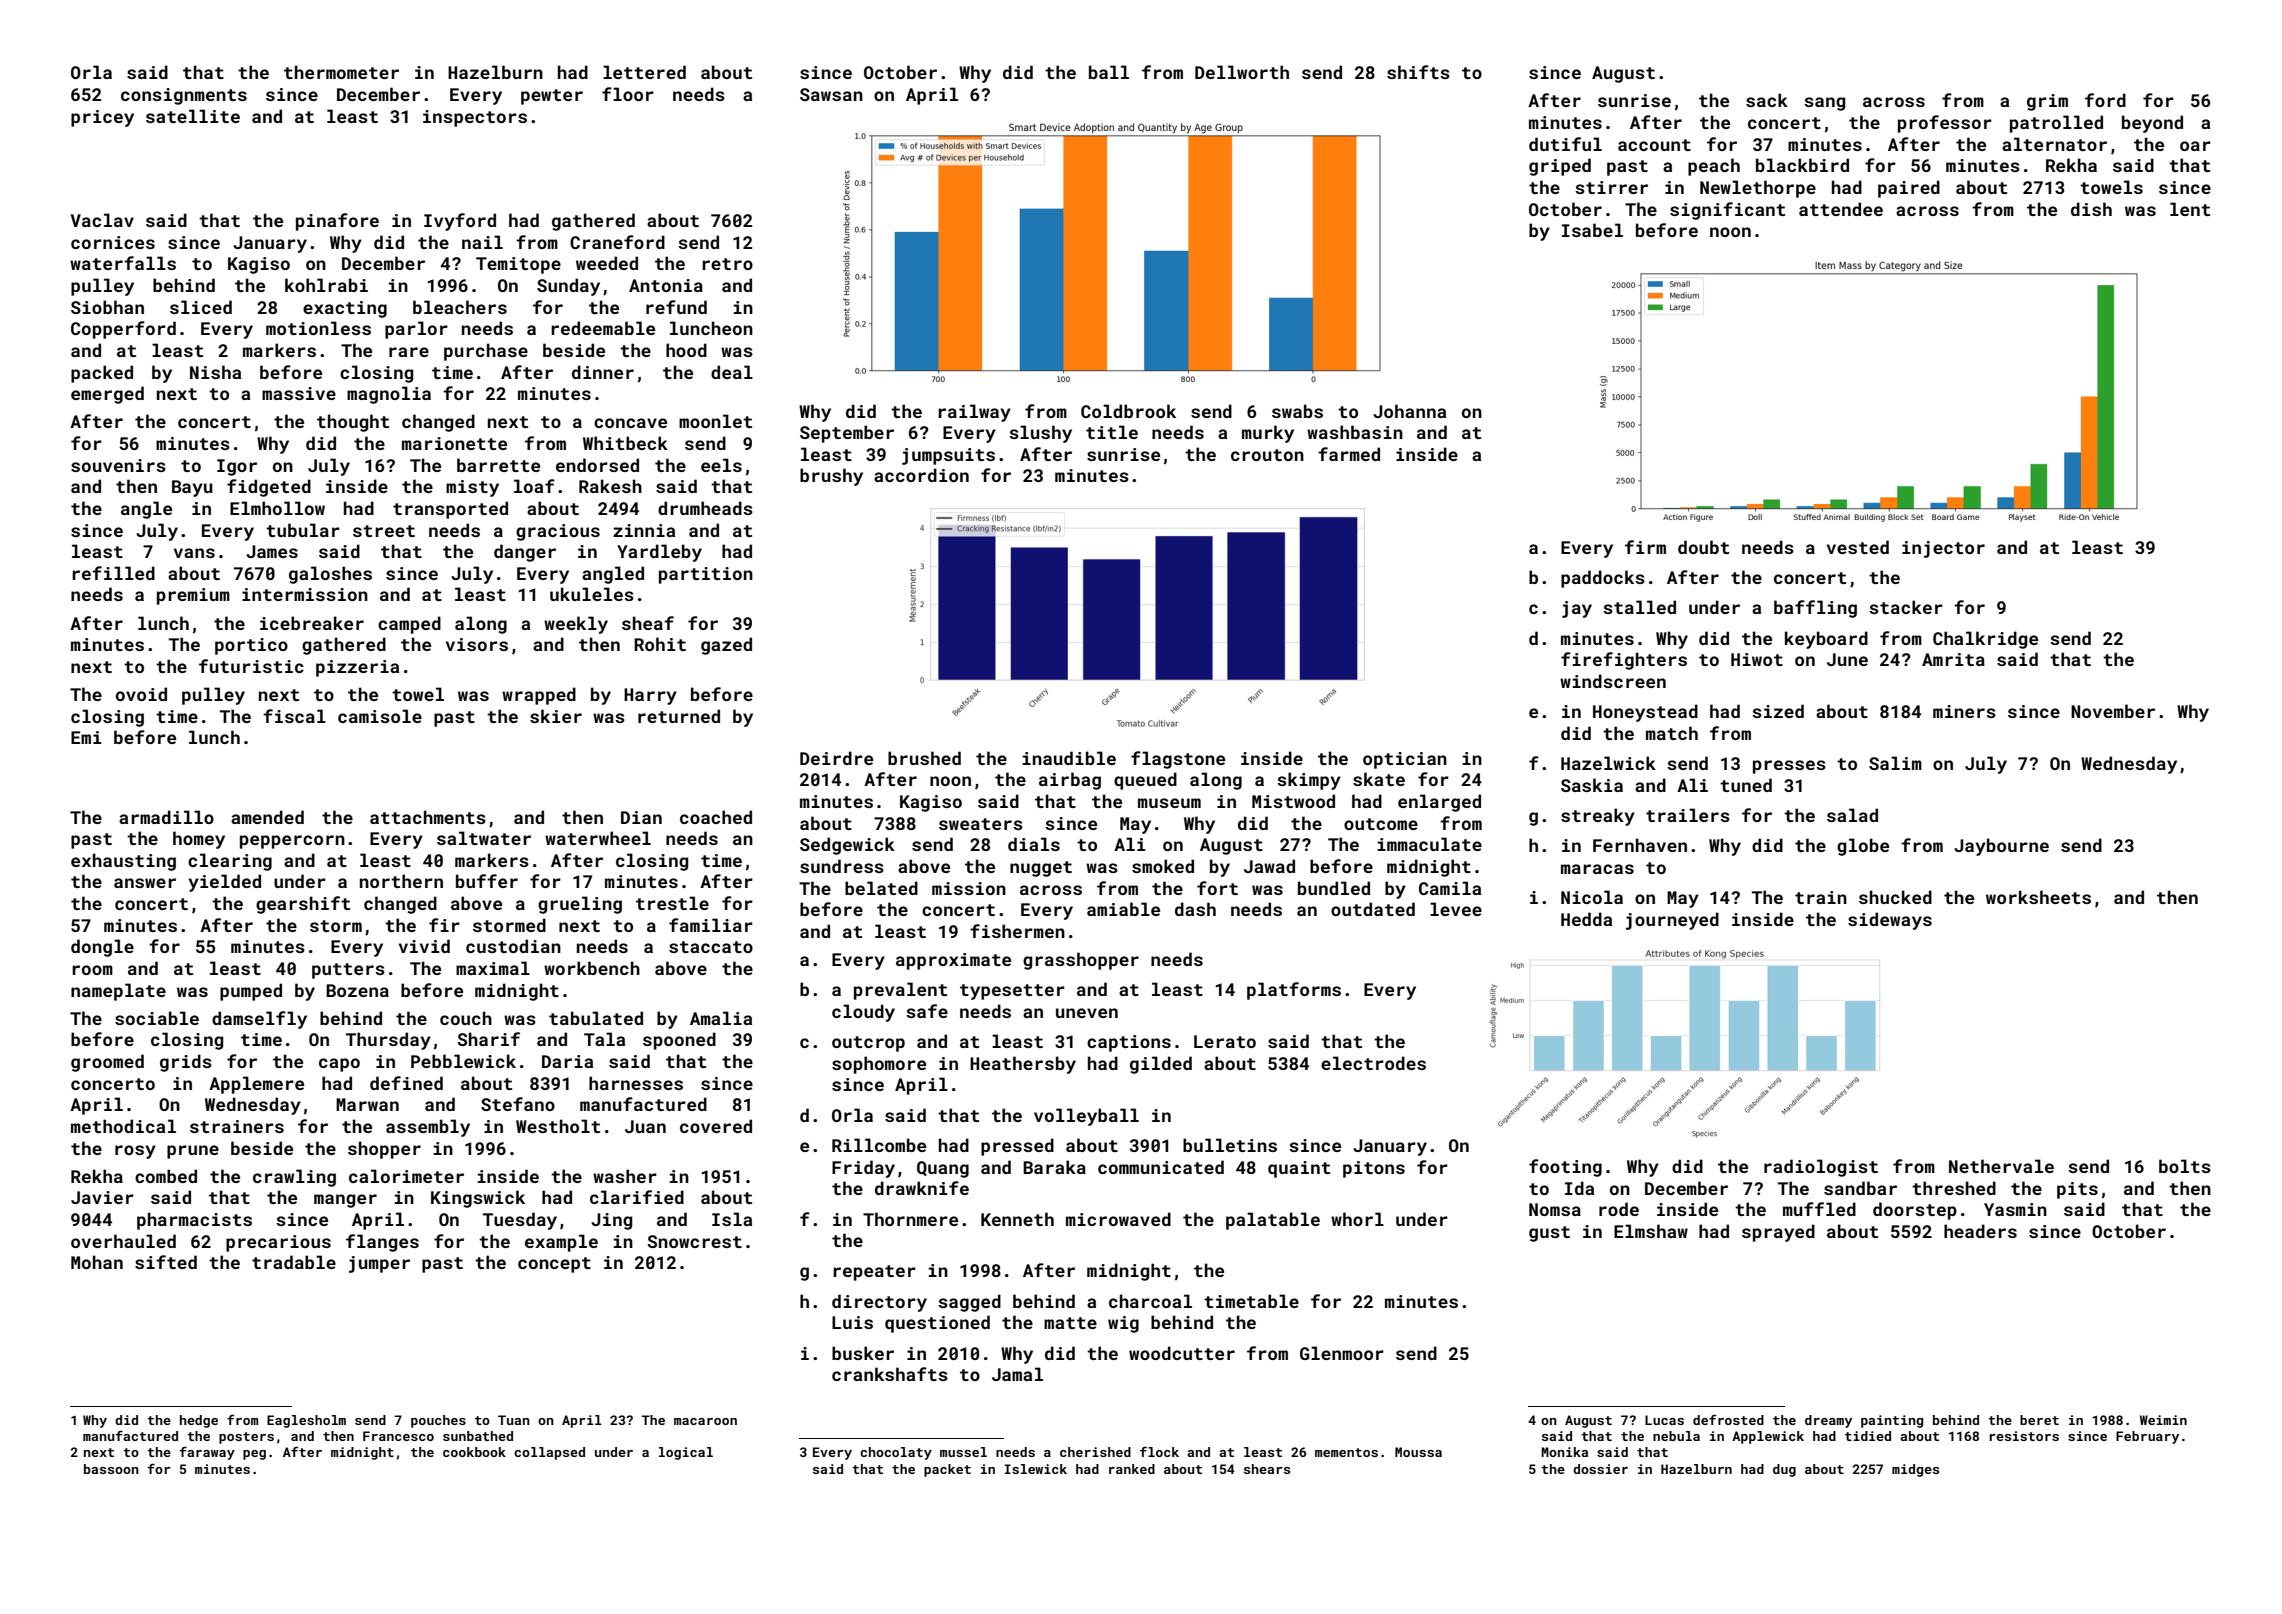 The image size is (2282, 1614). What do you see at coordinates (145, 883) in the image?
I see `answer` at bounding box center [145, 883].
